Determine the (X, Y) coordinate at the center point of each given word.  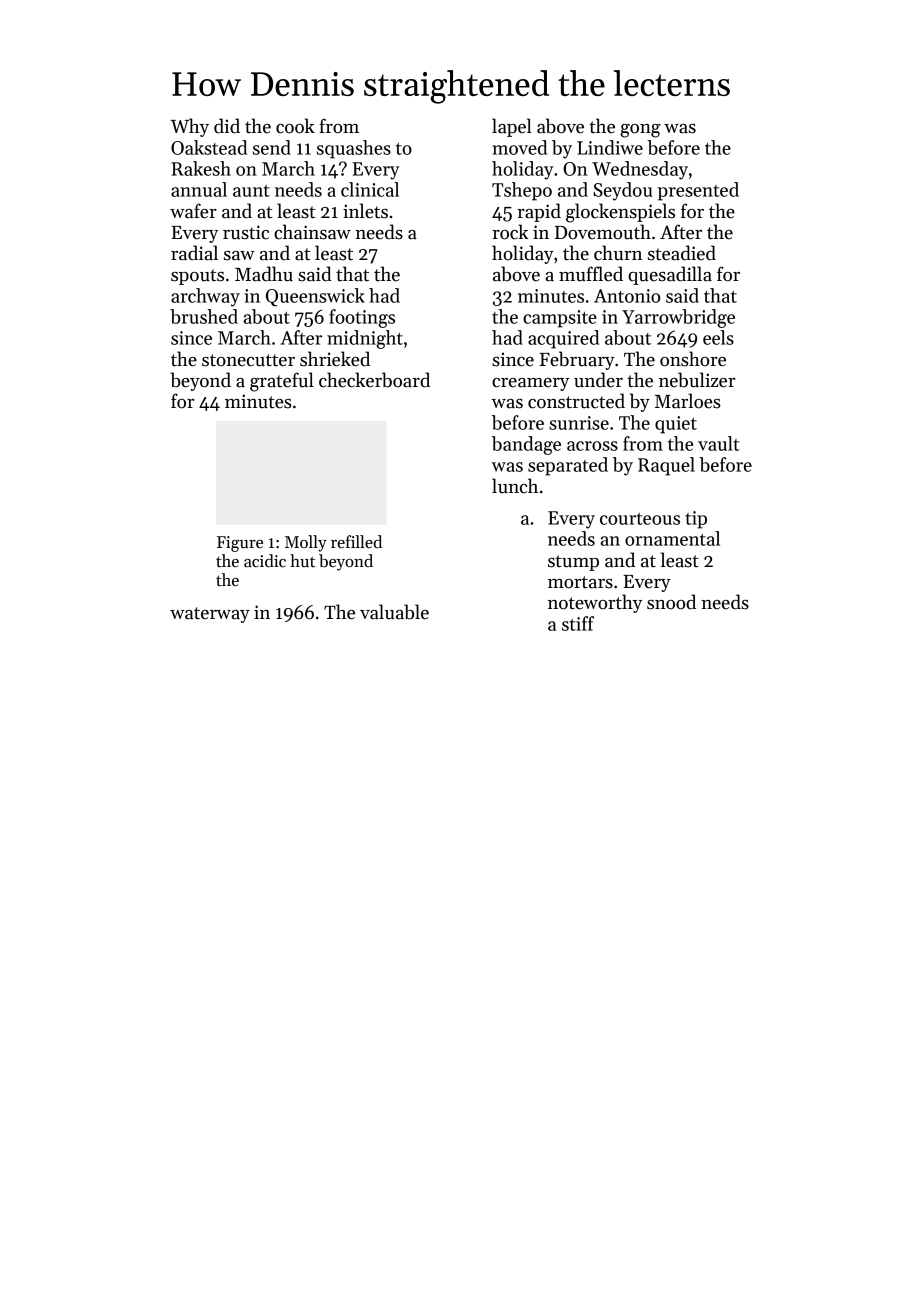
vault (719, 443)
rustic (246, 232)
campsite (560, 319)
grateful (282, 382)
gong (640, 131)
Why (190, 127)
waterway (210, 615)
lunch (515, 486)
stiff (578, 623)
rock (510, 232)
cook (295, 126)
